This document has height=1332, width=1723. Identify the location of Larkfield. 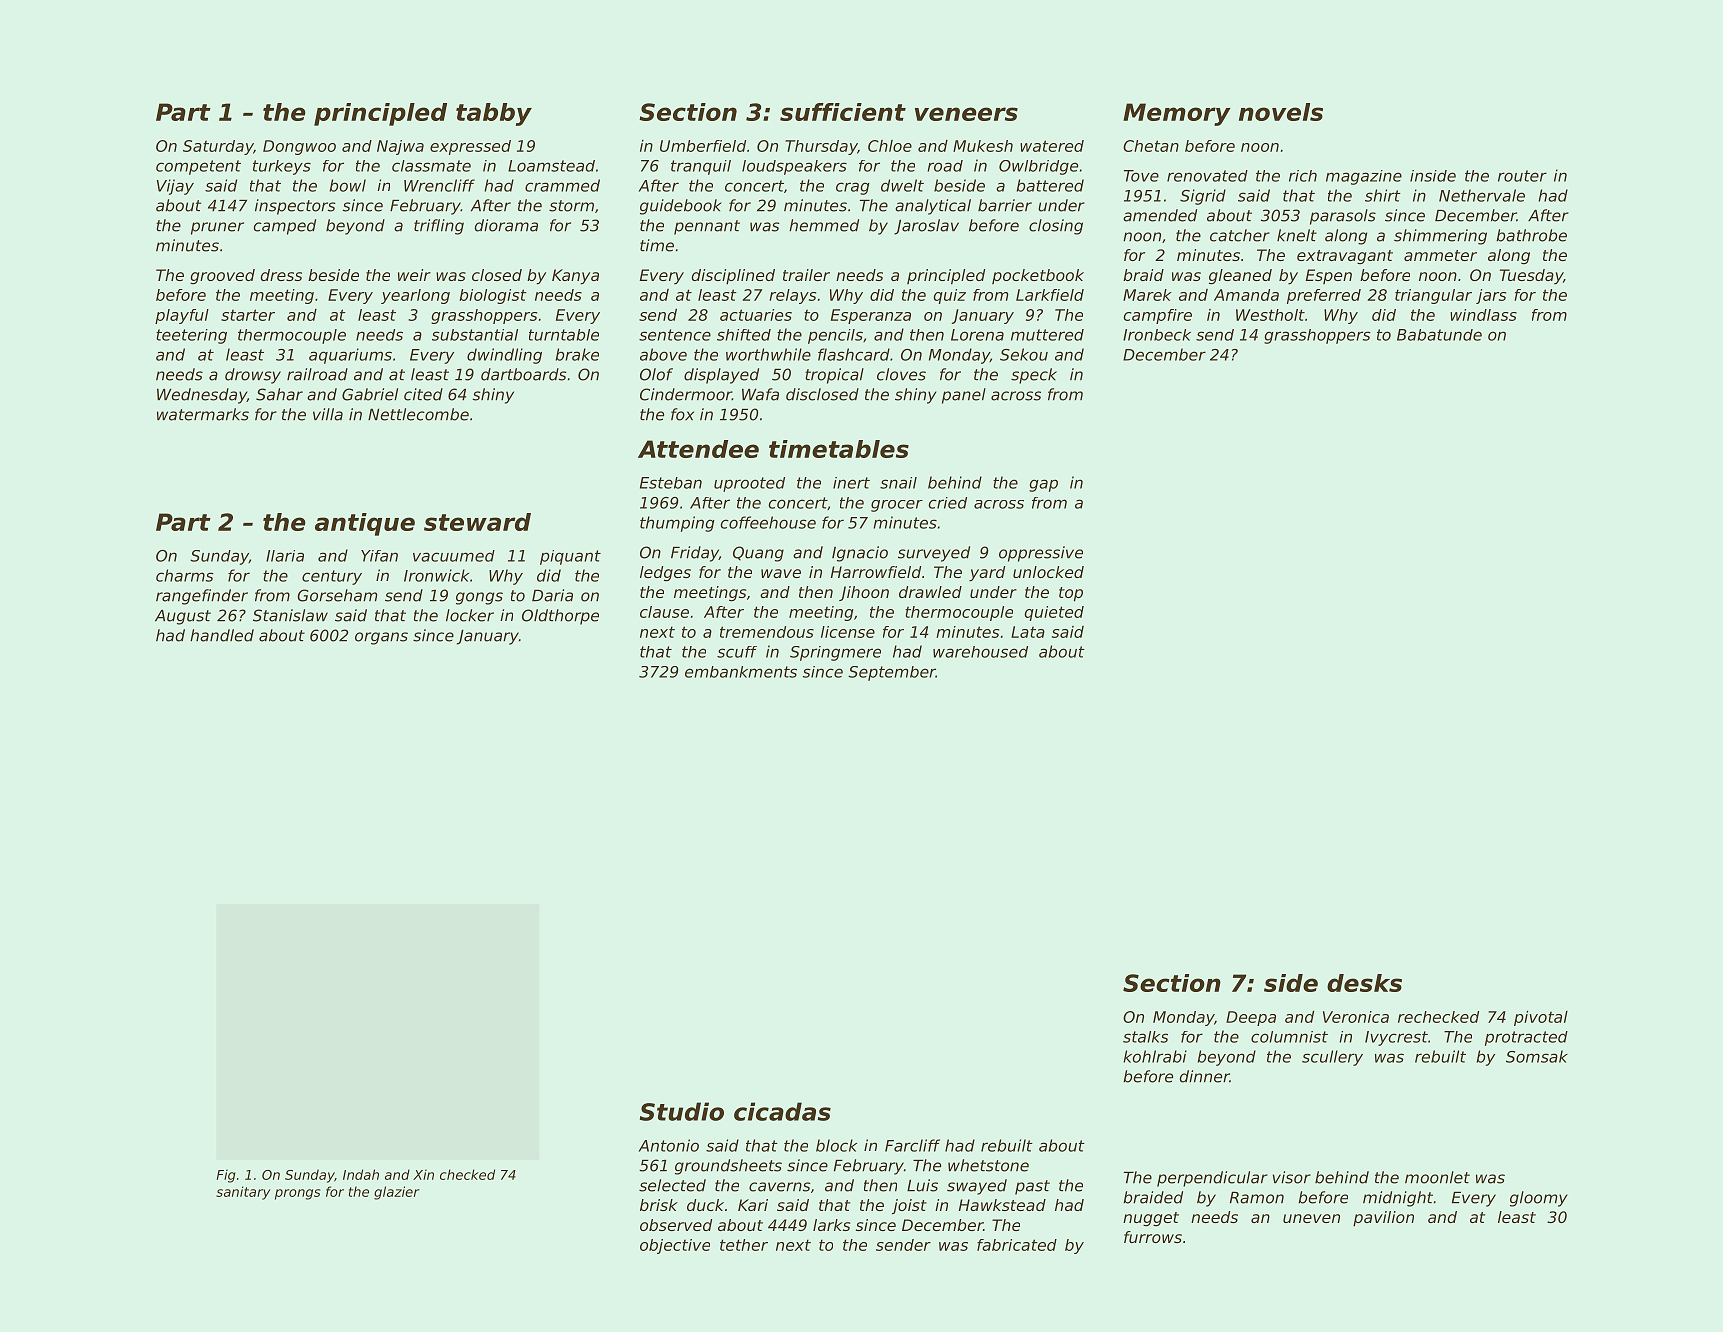
(1050, 295).
